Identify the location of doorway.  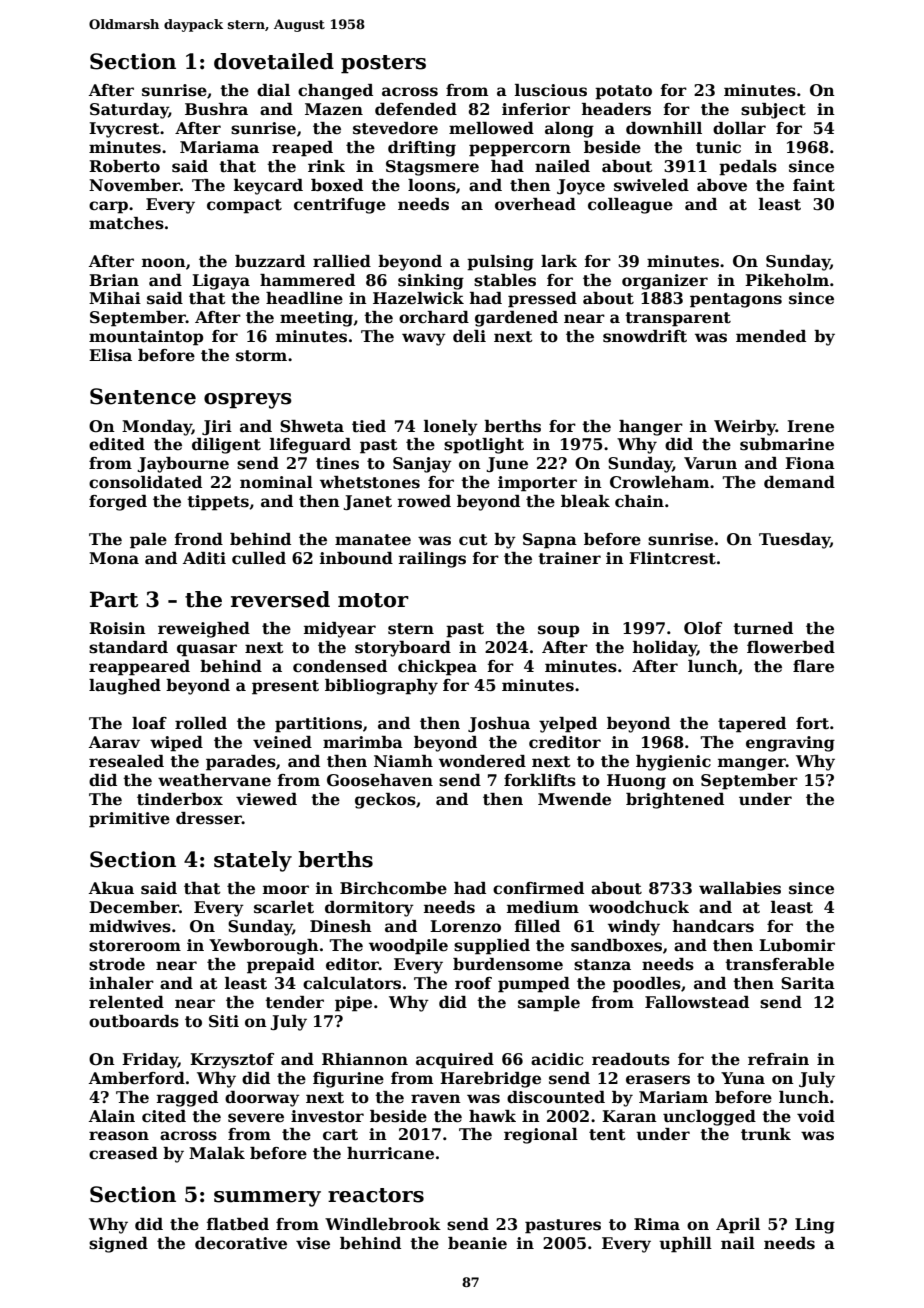
(262, 1099).
